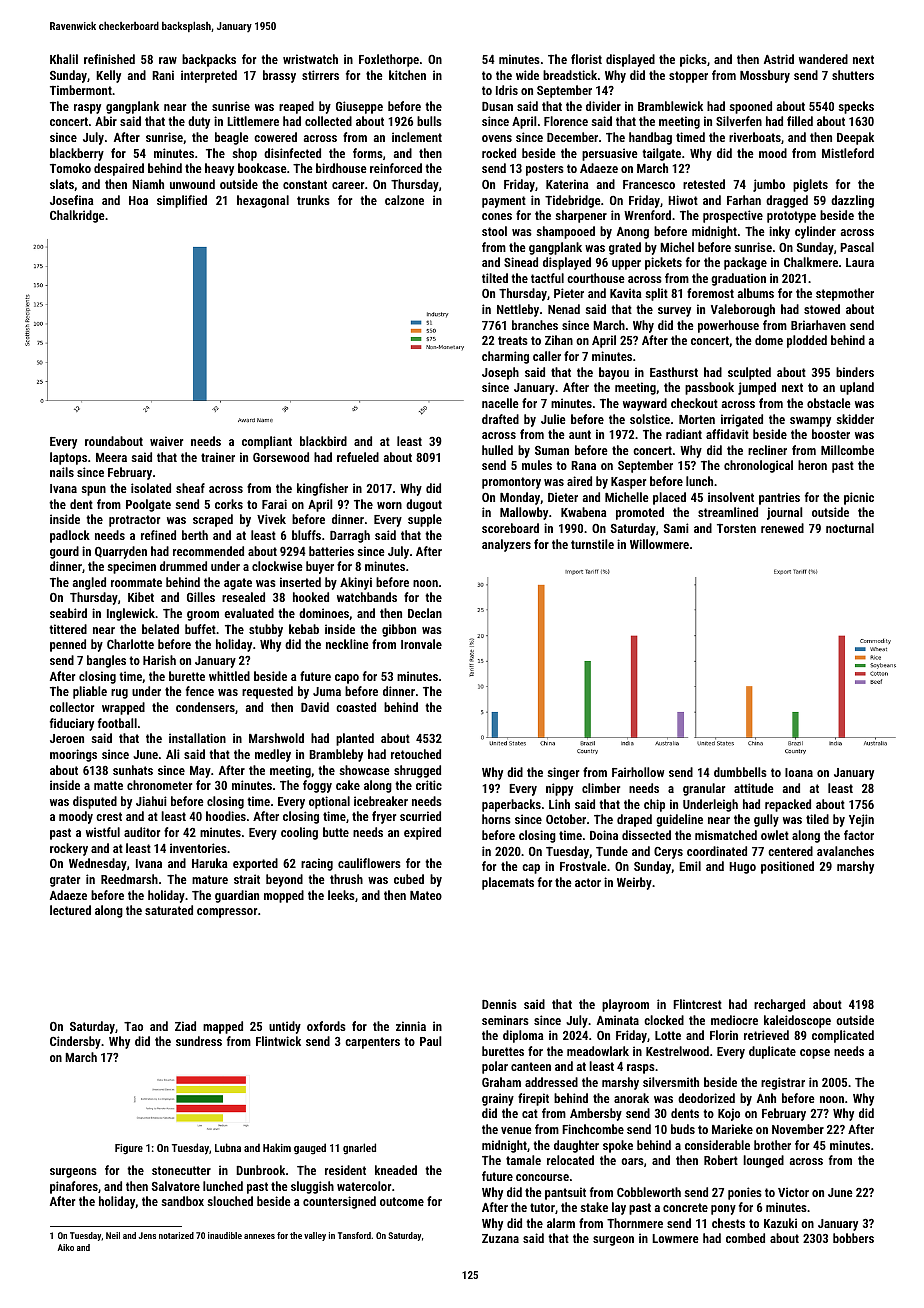 This document has width=924, height=1308. Describe the element at coordinates (800, 121) in the document. I see `filled` at that location.
